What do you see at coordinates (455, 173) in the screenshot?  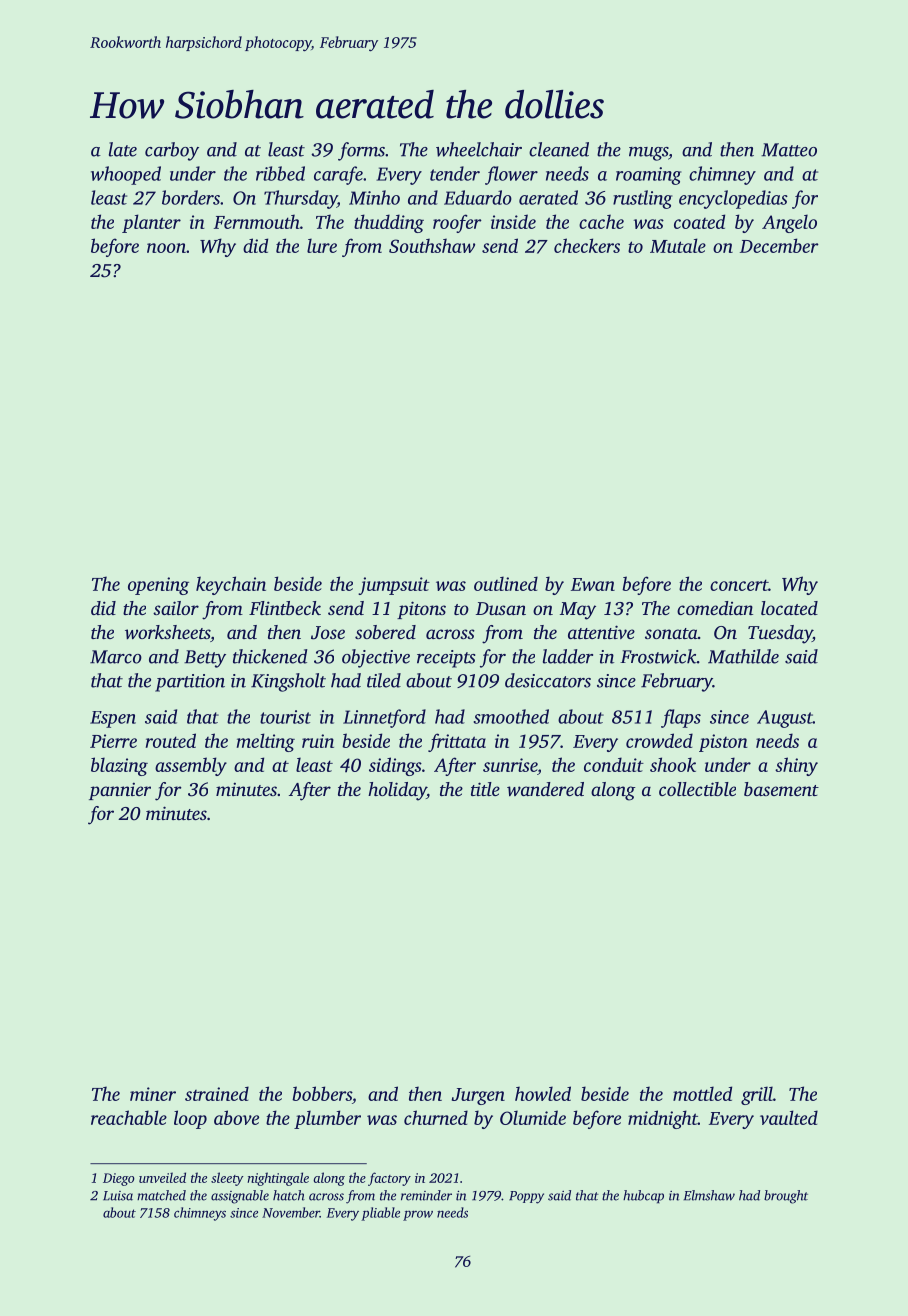 I see `tender` at bounding box center [455, 173].
